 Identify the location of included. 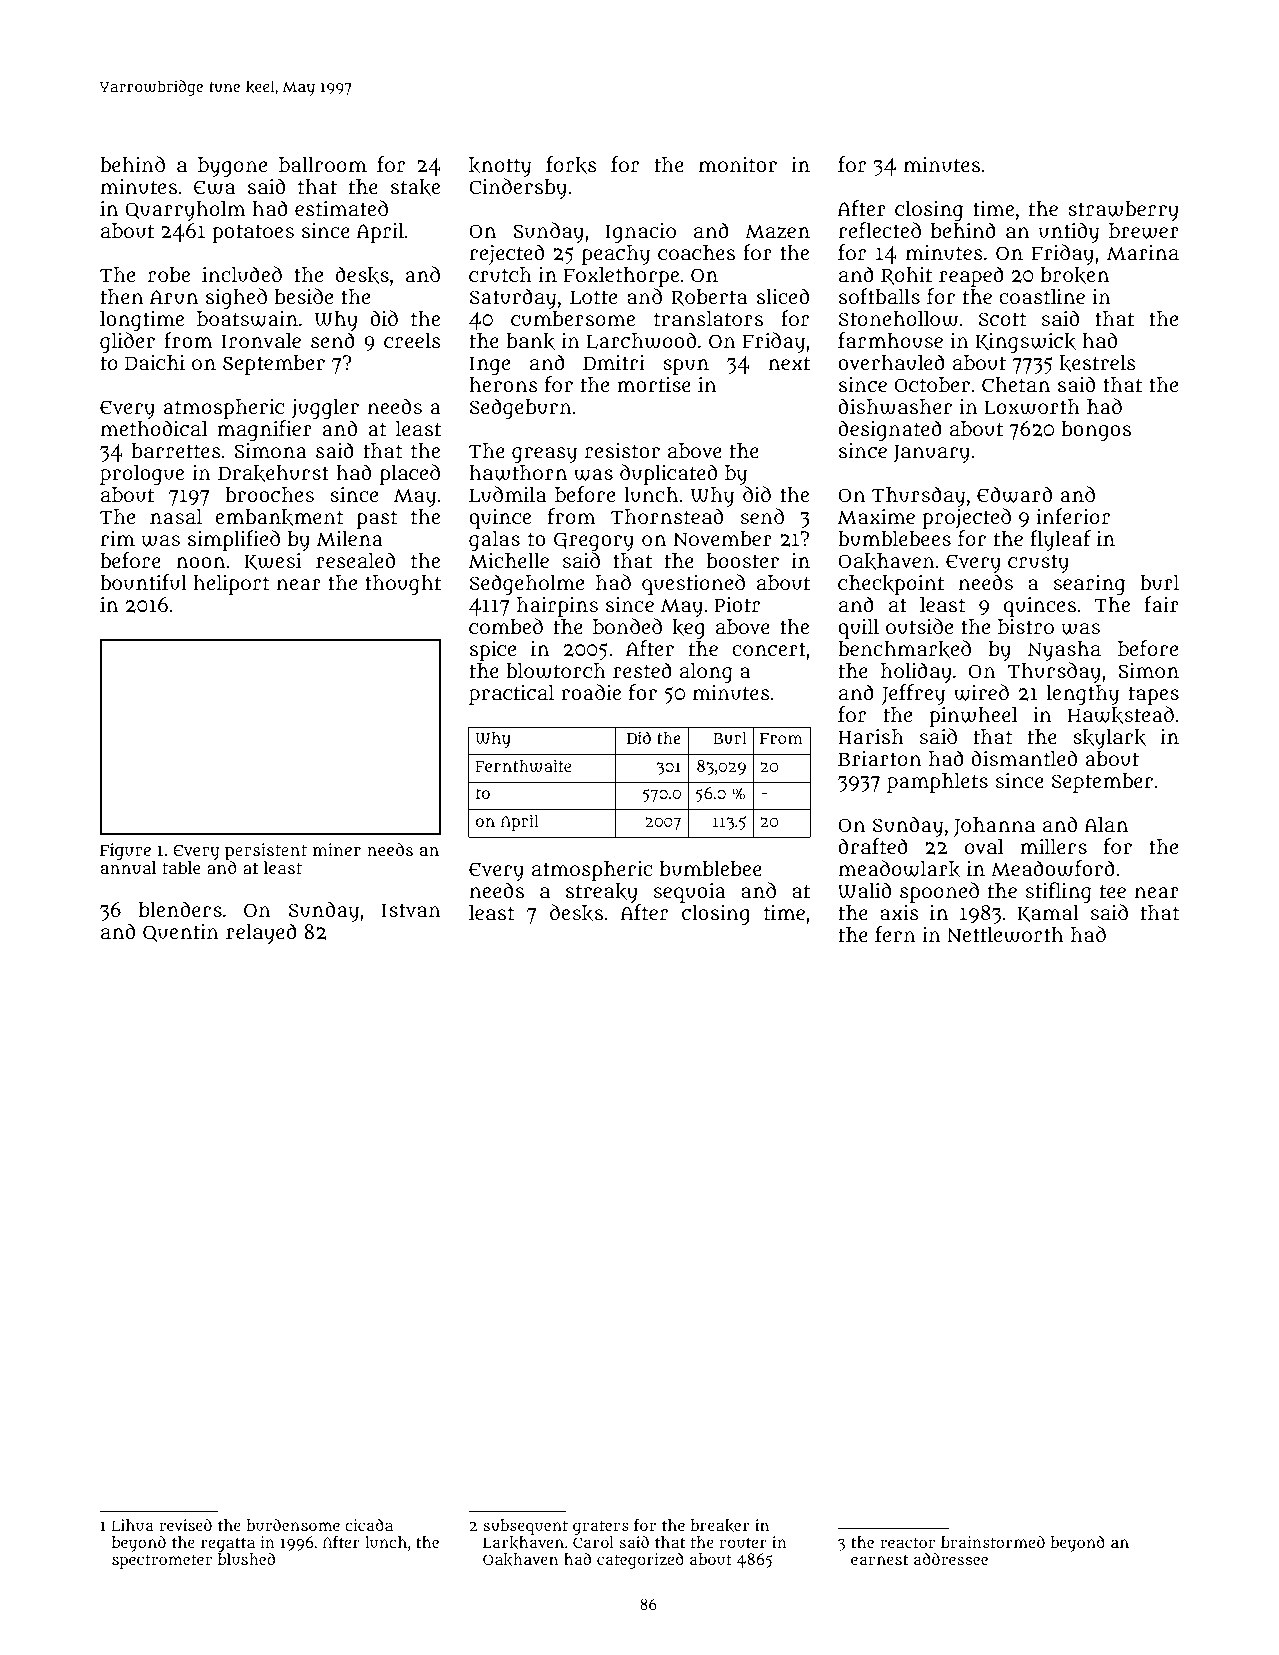
(242, 274).
